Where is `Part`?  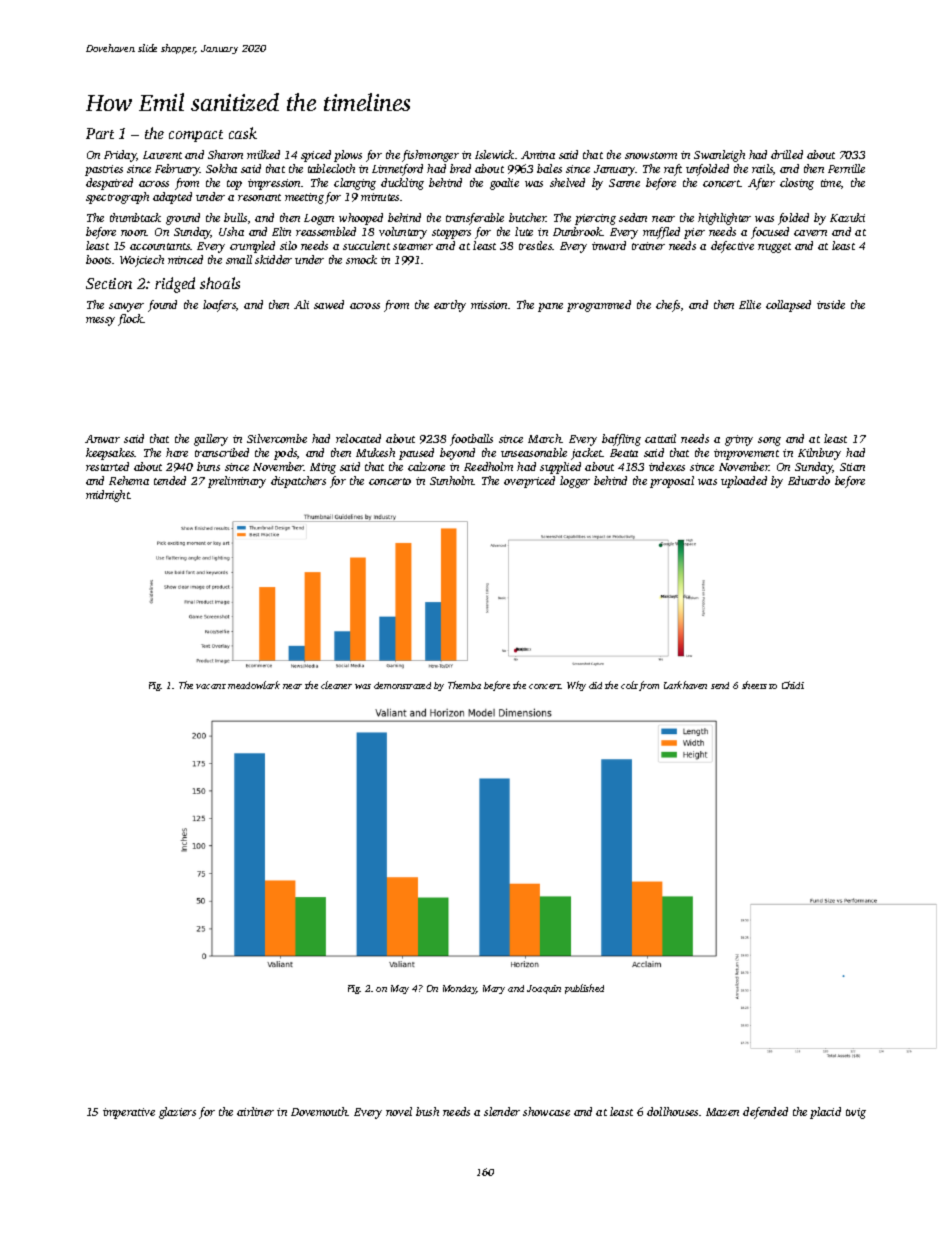 Part is located at coordinates (100, 133).
